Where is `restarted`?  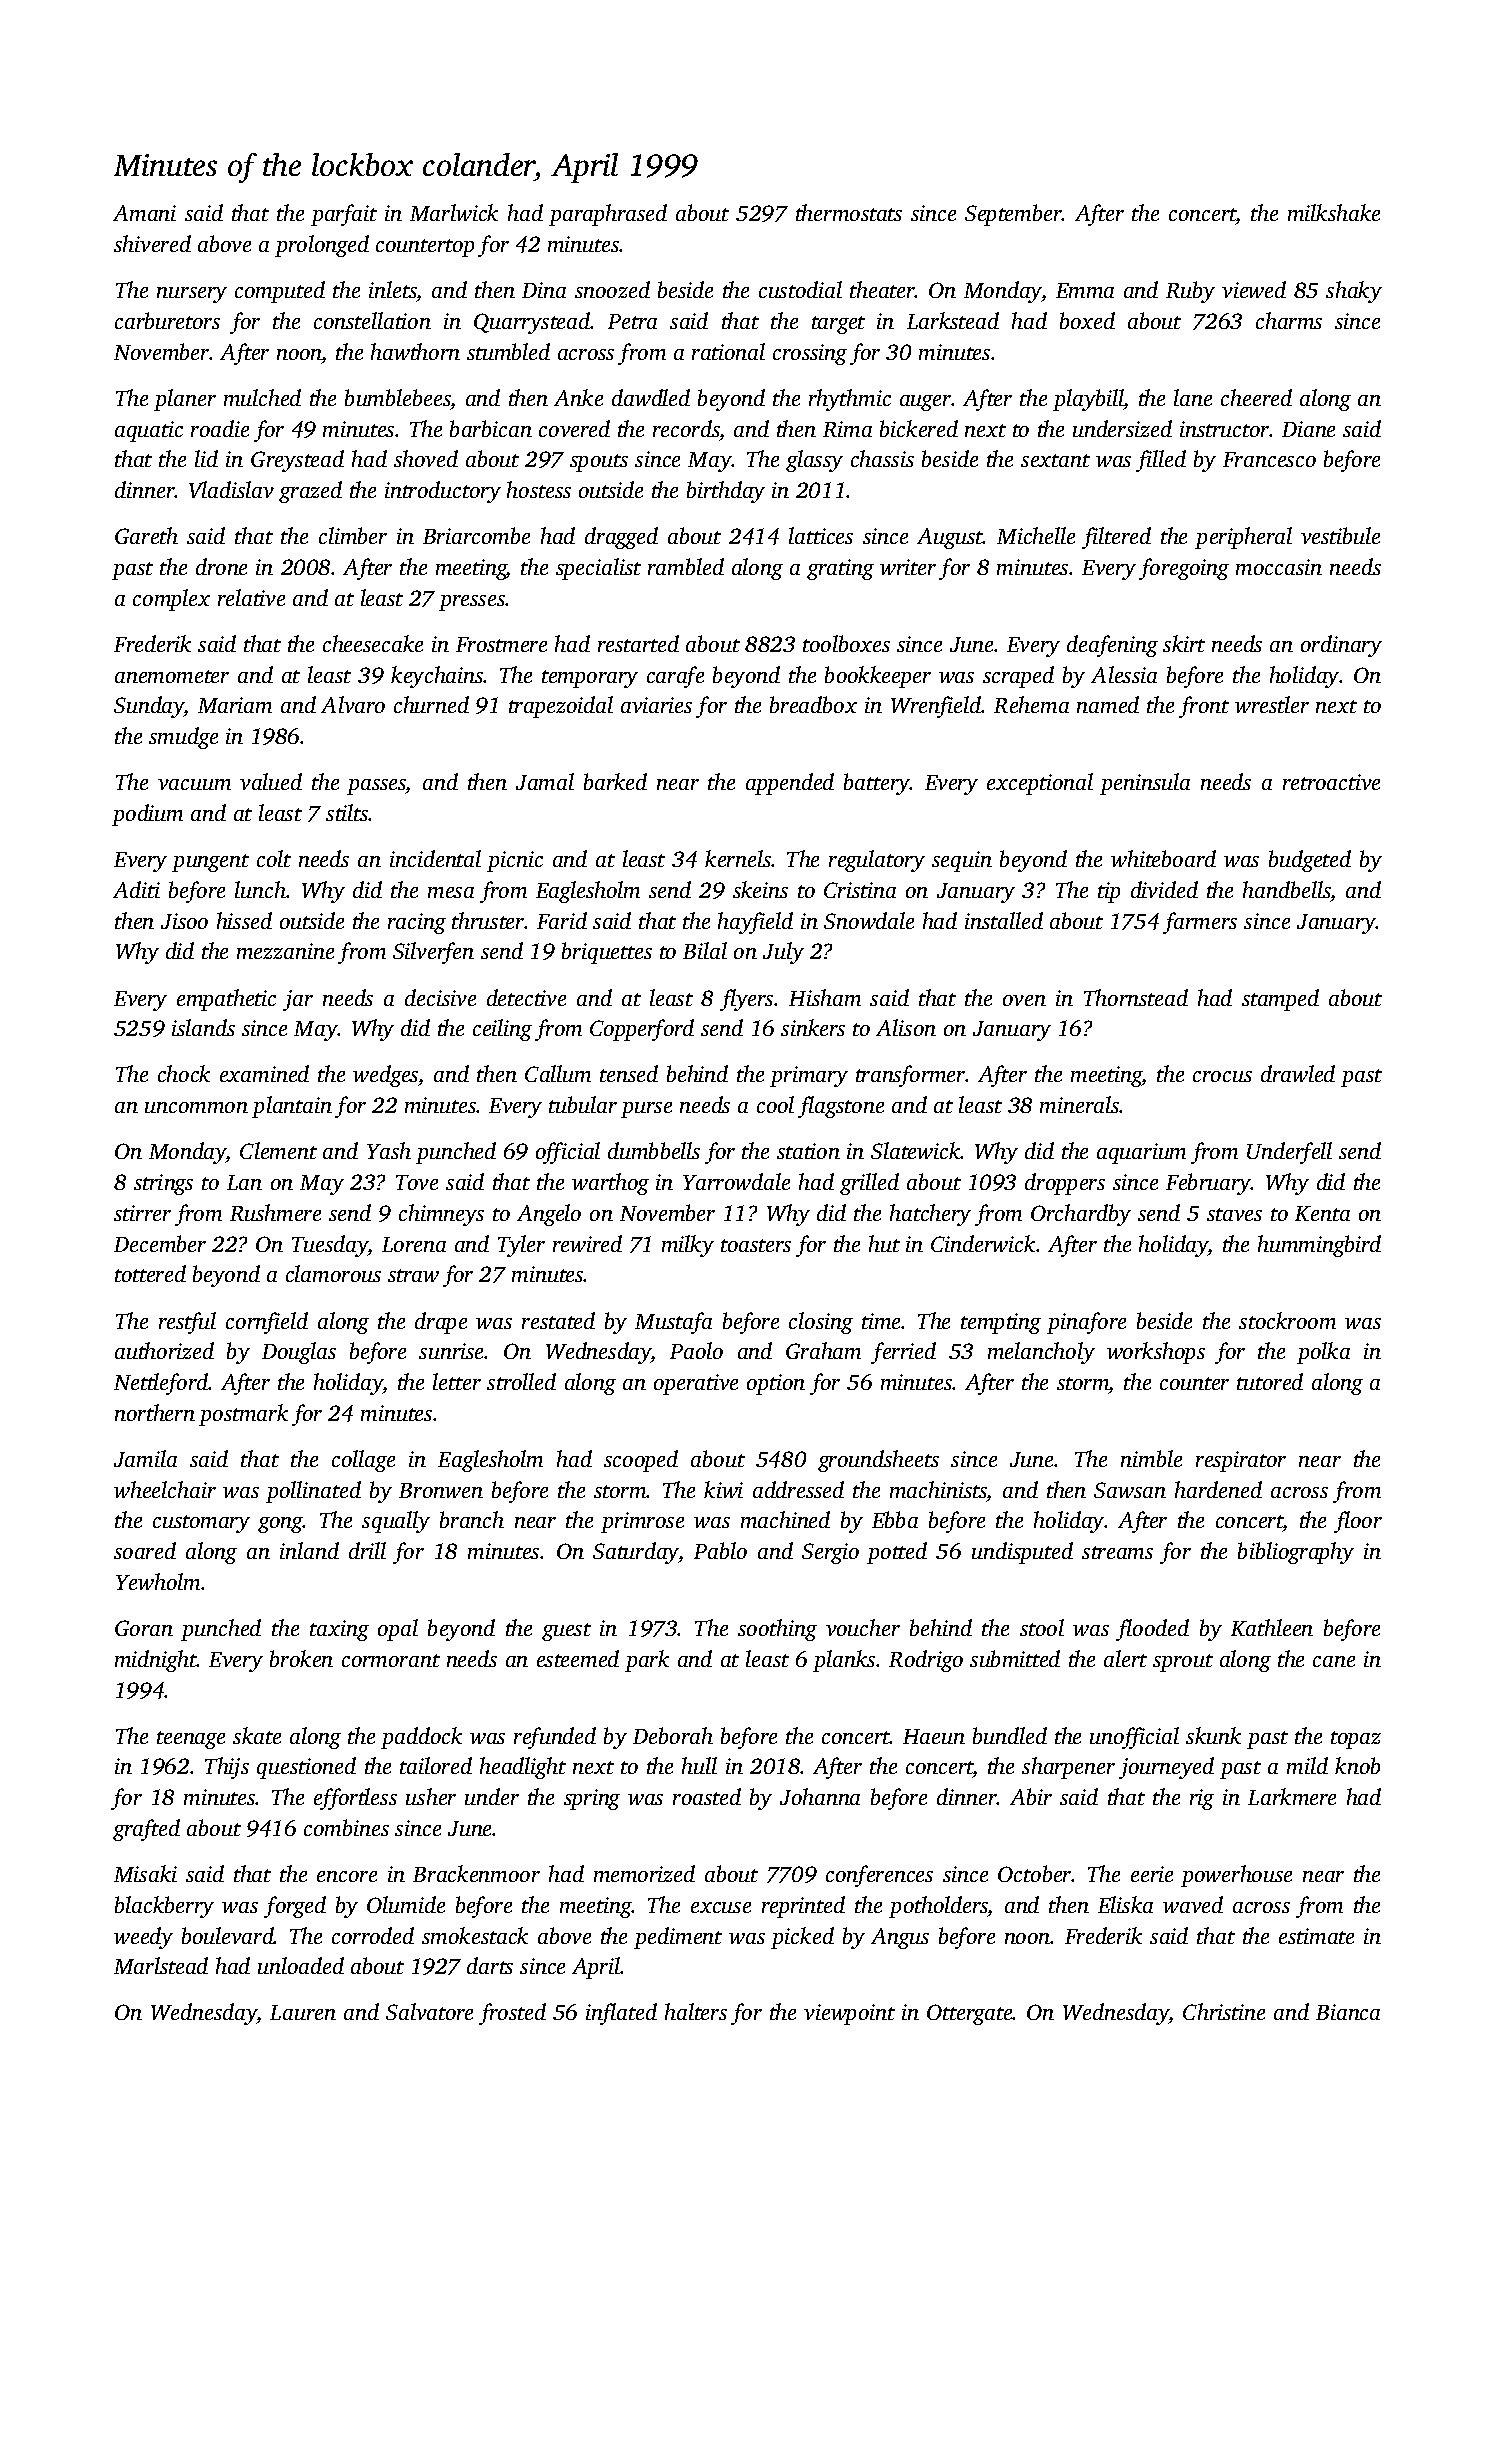 restarted is located at coordinates (638, 643).
